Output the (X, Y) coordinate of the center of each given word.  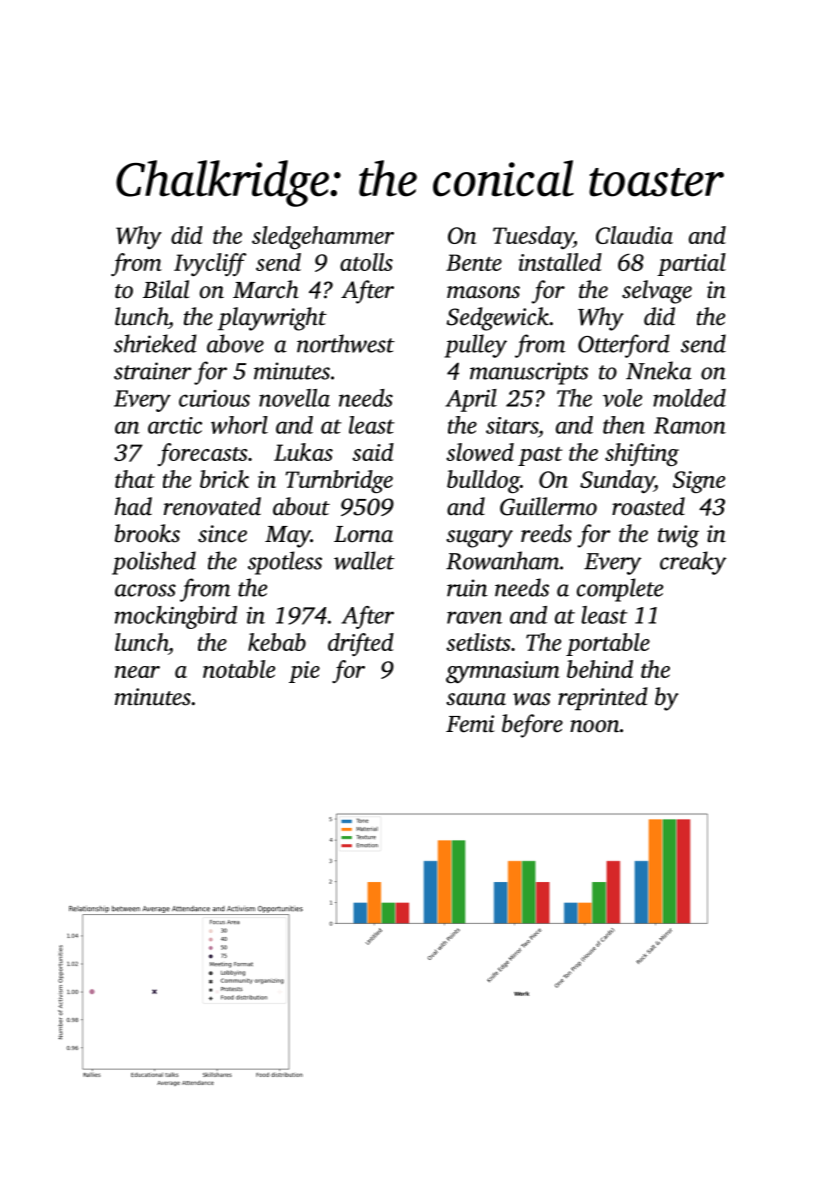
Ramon (690, 425)
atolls (366, 262)
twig (678, 536)
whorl (239, 425)
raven (474, 617)
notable (239, 669)
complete (620, 590)
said (373, 452)
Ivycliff (210, 264)
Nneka (659, 370)
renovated (212, 506)
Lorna (363, 534)
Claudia (634, 235)
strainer (152, 371)
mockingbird (176, 617)
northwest (346, 343)
